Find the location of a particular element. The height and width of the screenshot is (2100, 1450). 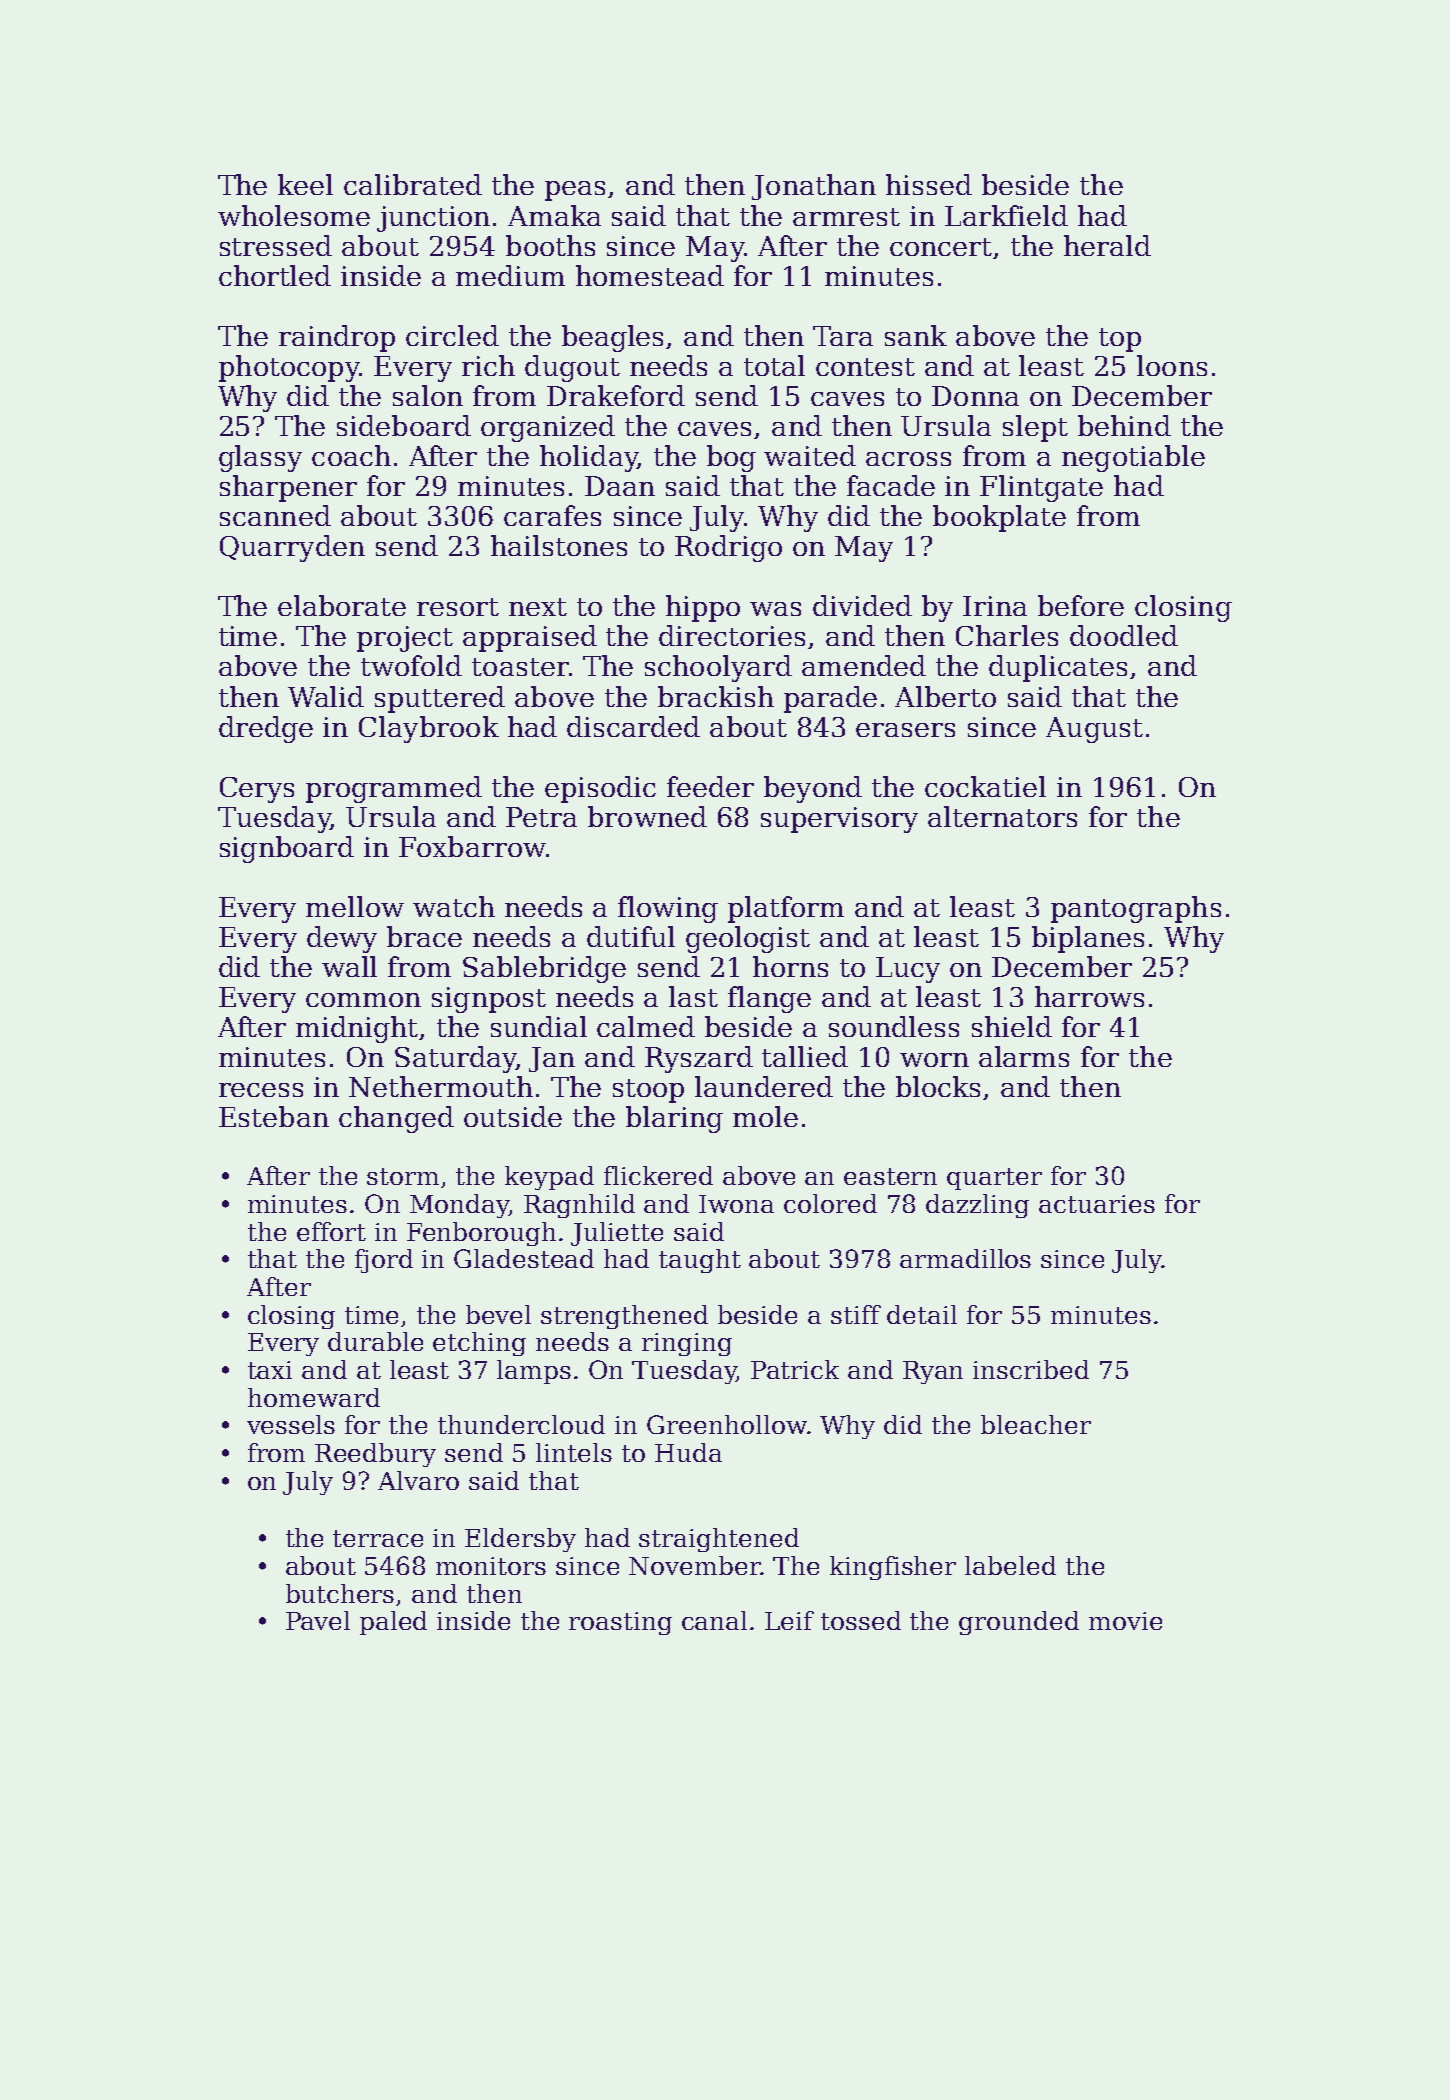

negotiable is located at coordinates (1133, 458).
